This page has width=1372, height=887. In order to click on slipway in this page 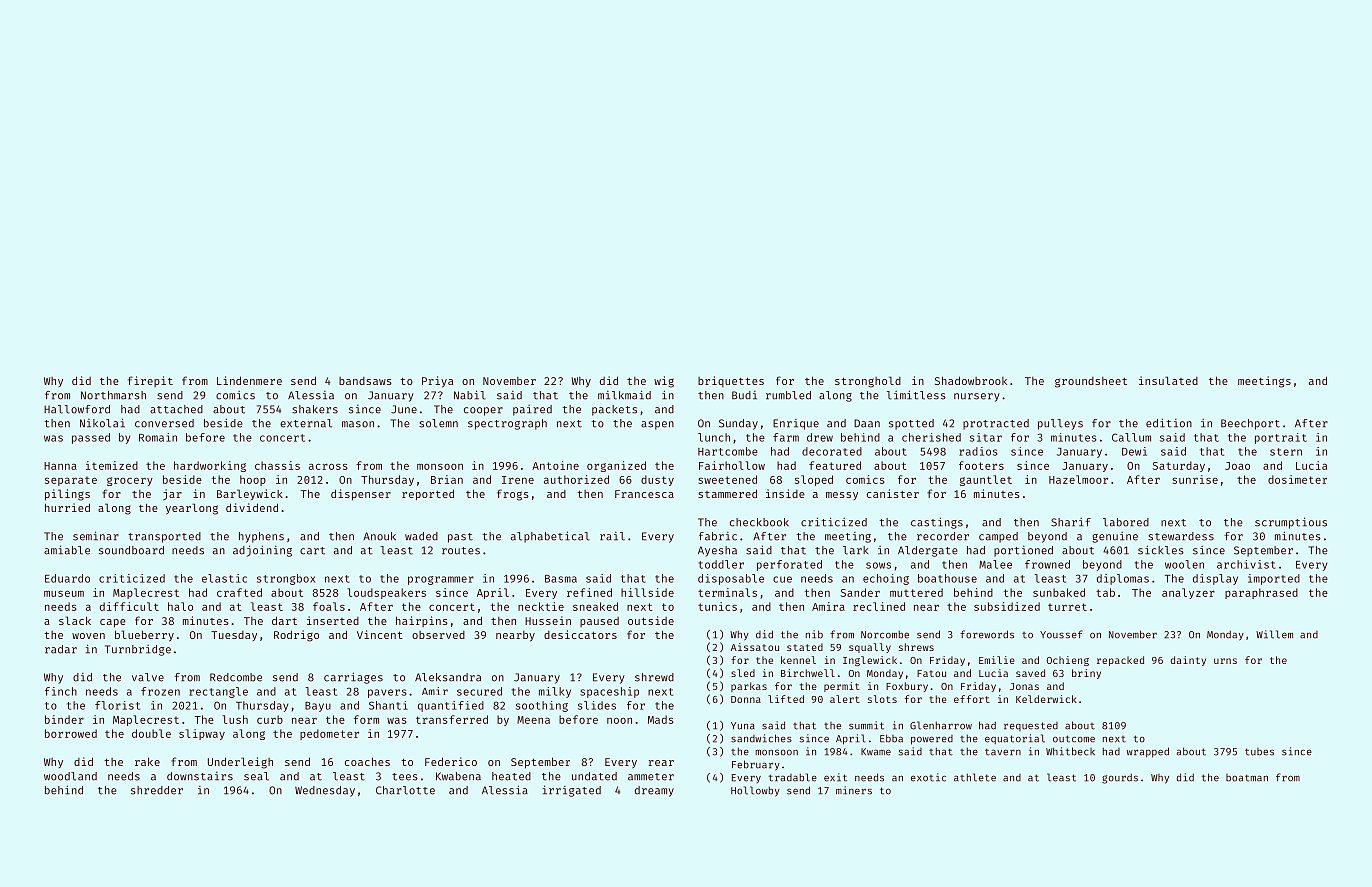, I will do `click(202, 734)`.
